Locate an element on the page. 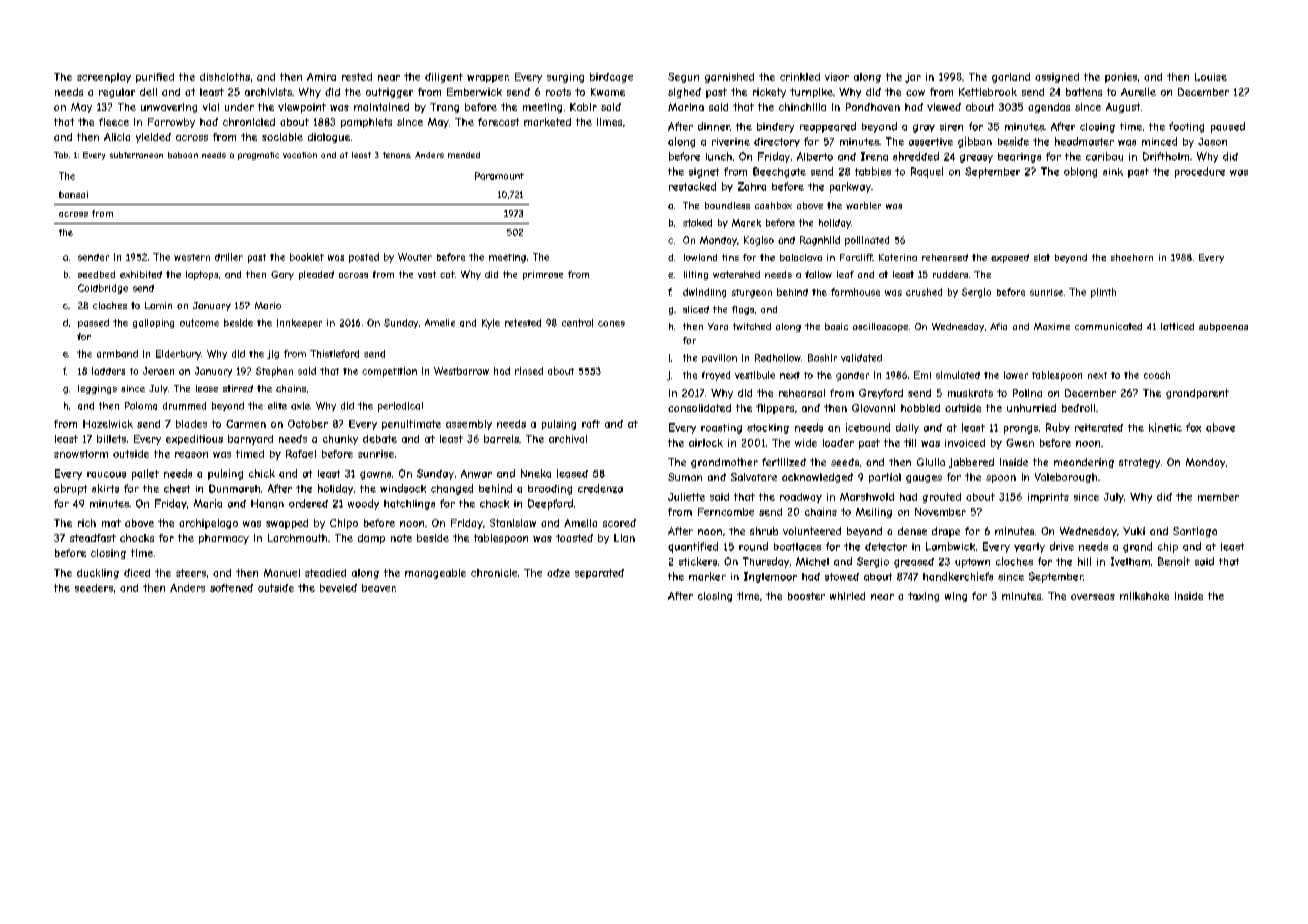 The image size is (1308, 924). frayed is located at coordinates (716, 376).
